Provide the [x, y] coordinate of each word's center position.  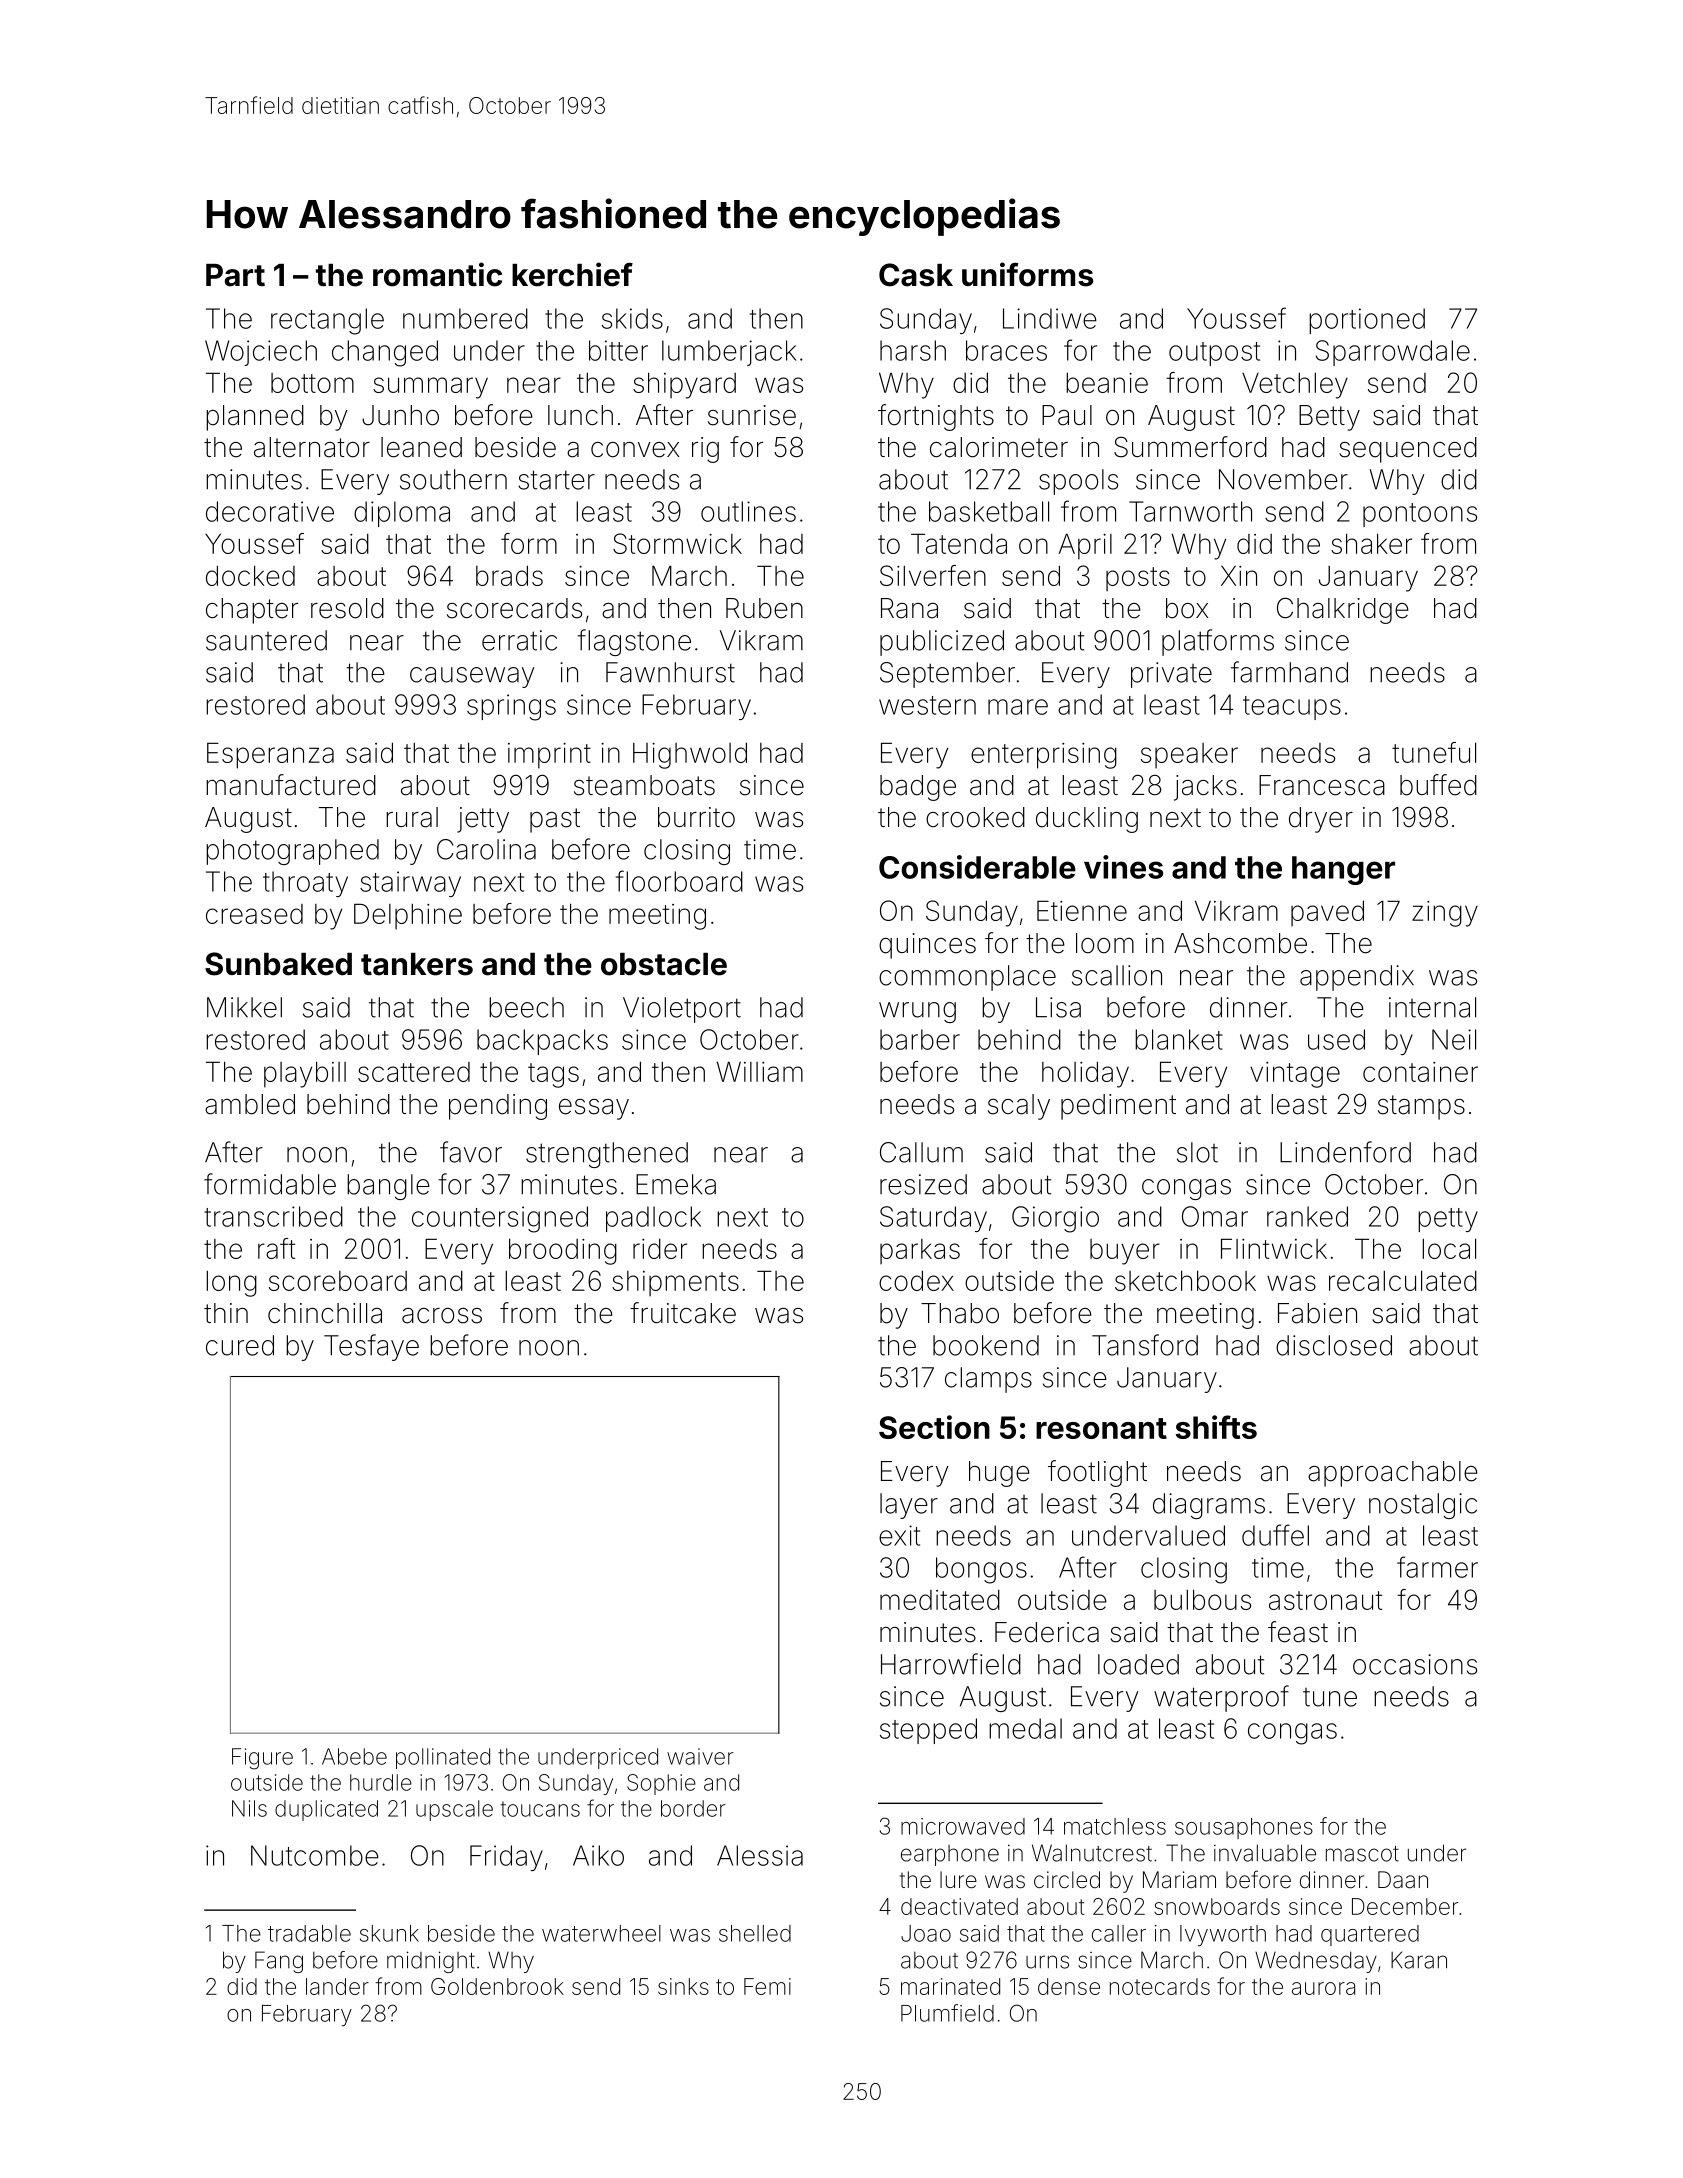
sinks [683, 1986]
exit [899, 1535]
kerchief [572, 274]
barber [920, 1039]
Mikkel [244, 1007]
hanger [1343, 870]
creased [254, 914]
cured [240, 1345]
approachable [1393, 1474]
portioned [1367, 321]
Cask [916, 275]
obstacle [664, 964]
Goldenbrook [497, 1986]
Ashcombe [1240, 943]
